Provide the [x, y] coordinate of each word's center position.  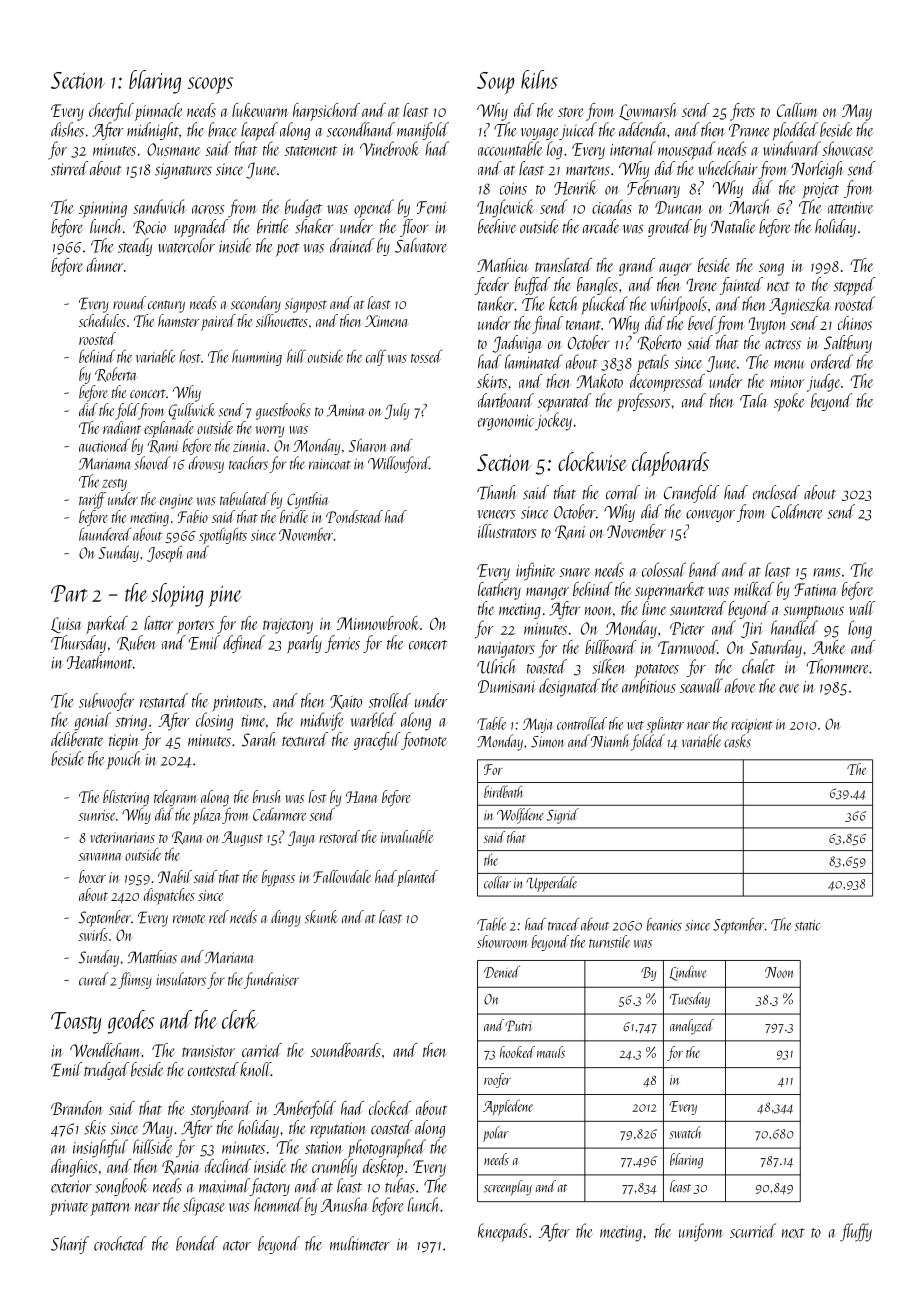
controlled [582, 723]
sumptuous [814, 612]
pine [225, 596]
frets [742, 112]
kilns [539, 79]
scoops [210, 85]
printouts [237, 703]
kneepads [503, 1232]
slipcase [204, 1206]
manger [547, 593]
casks [737, 741]
